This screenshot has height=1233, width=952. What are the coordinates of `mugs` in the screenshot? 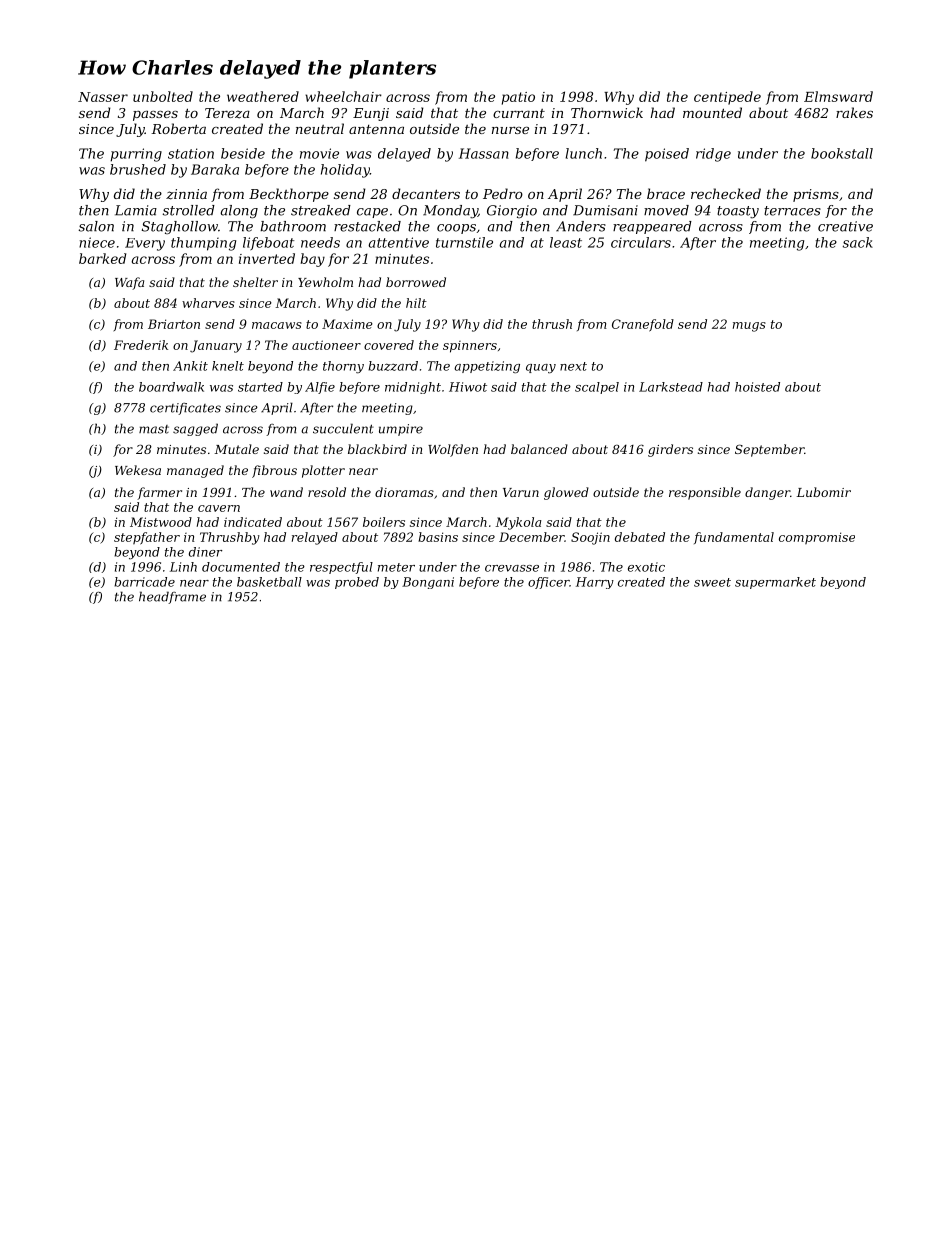 It's located at (749, 327).
